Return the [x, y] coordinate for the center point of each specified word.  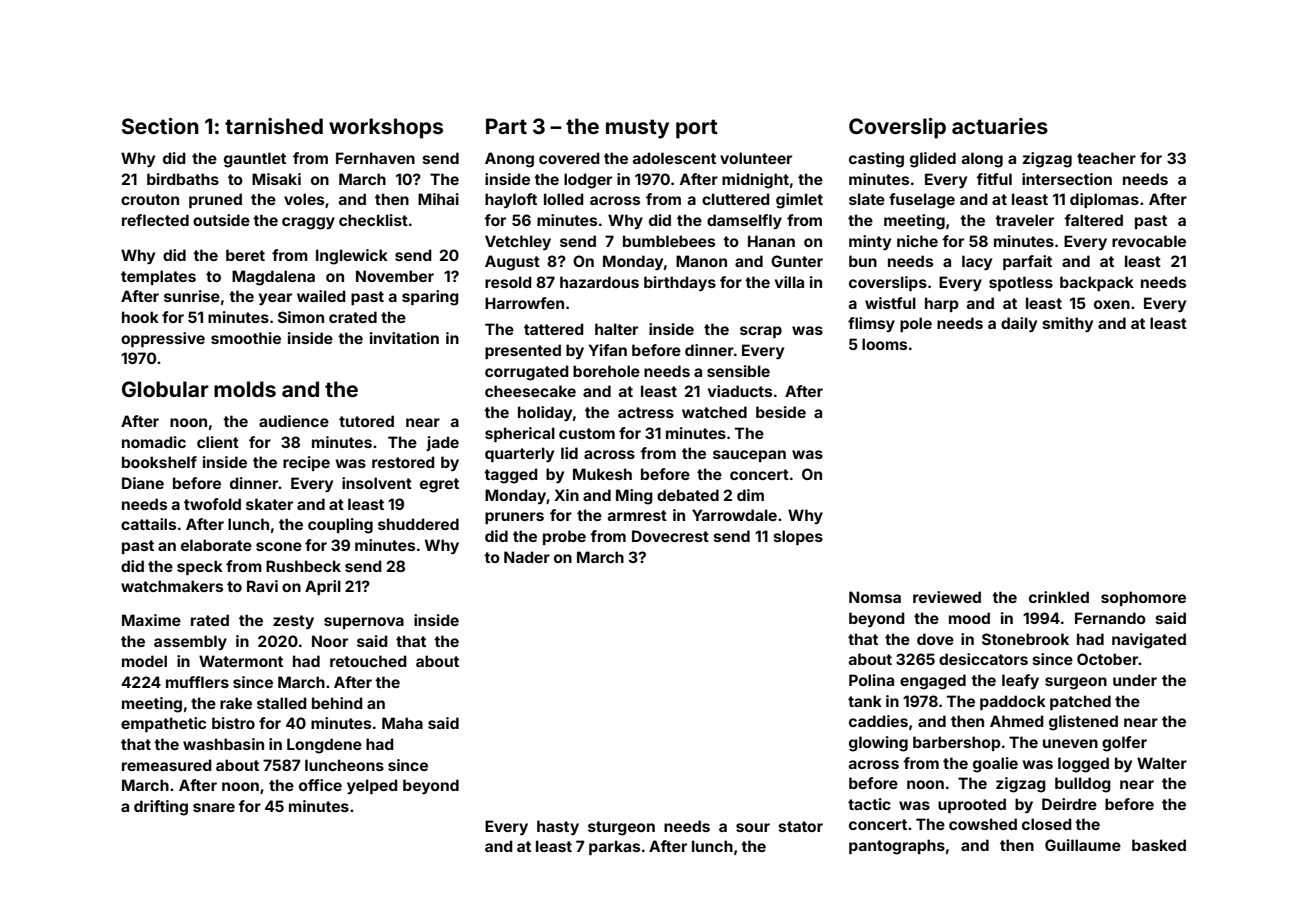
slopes [798, 537]
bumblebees [669, 241]
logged [1083, 765]
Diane [143, 483]
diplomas [1104, 200]
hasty [558, 827]
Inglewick [352, 257]
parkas [614, 847]
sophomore [1143, 598]
